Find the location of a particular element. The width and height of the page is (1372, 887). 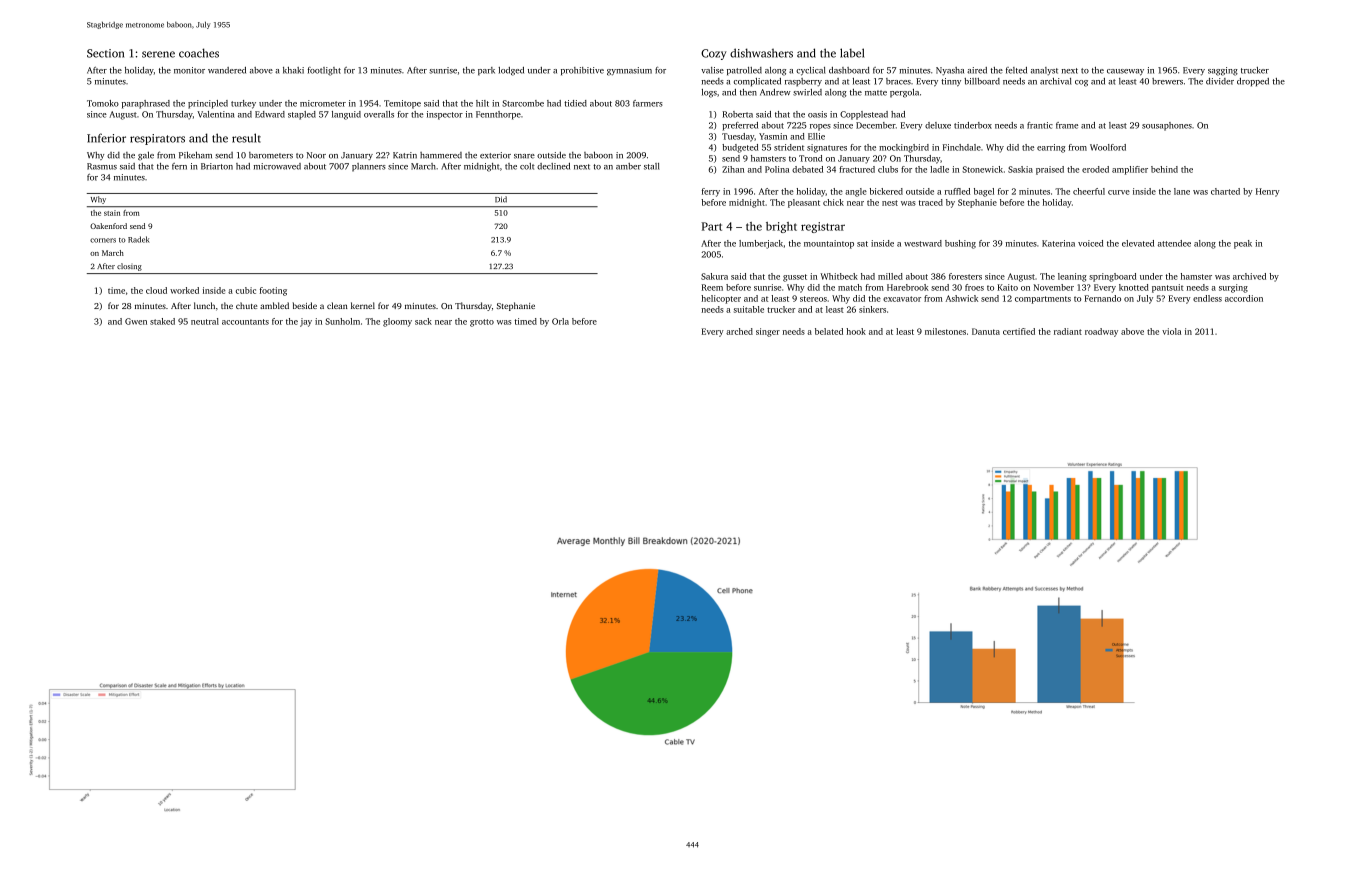

roadway is located at coordinates (1101, 332).
